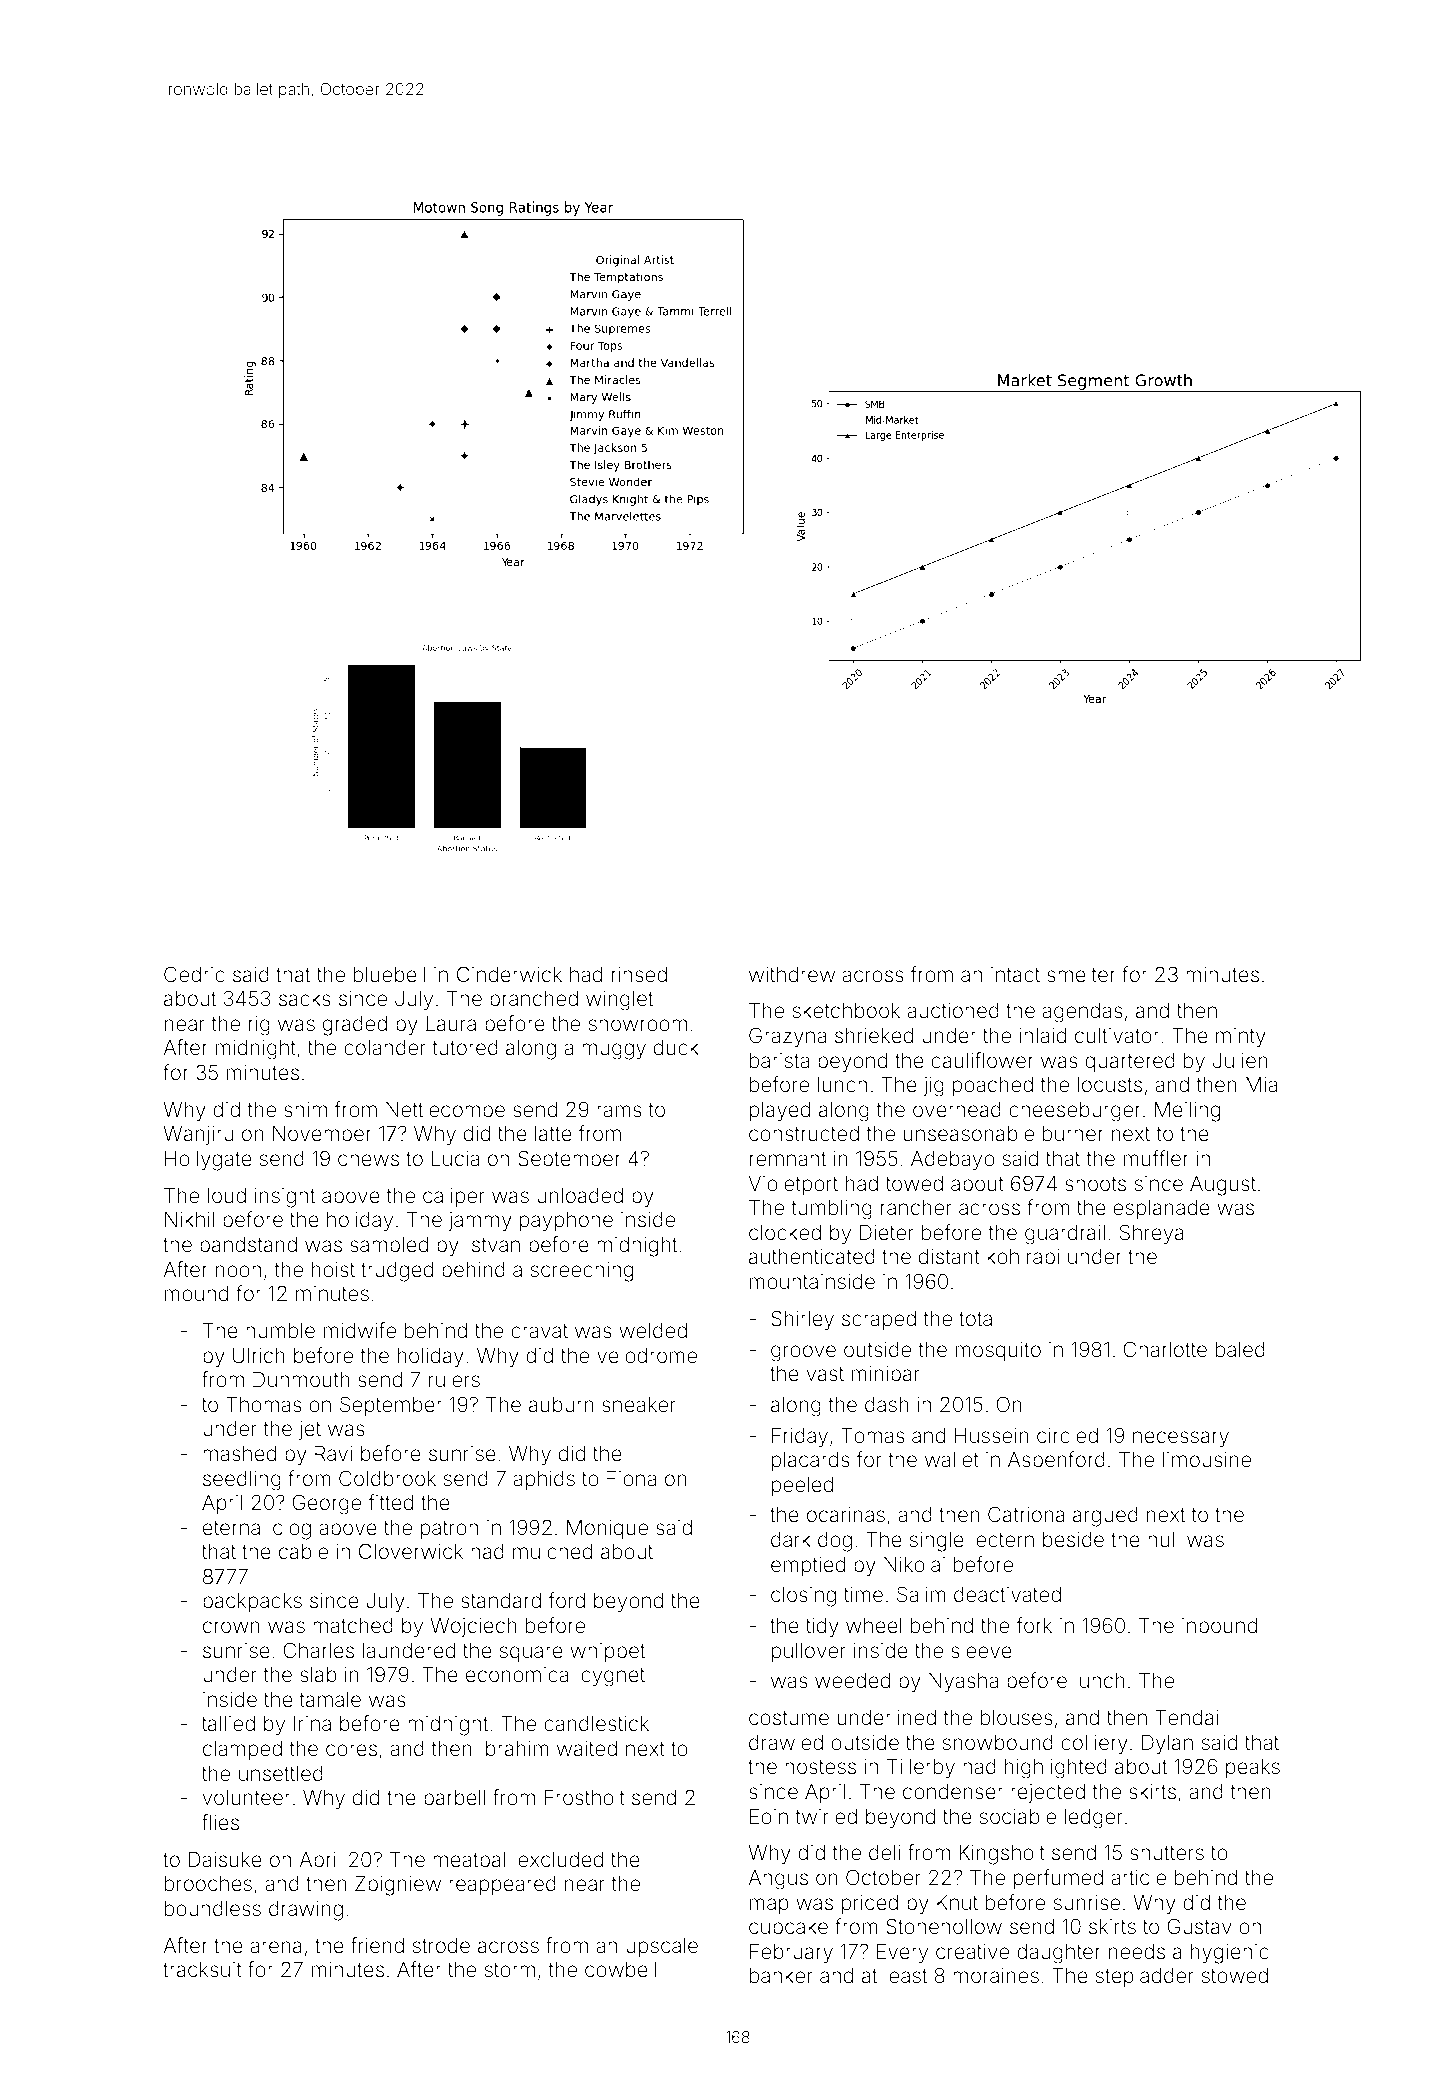 The image size is (1450, 2100). Describe the element at coordinates (639, 975) in the screenshot. I see `rinsed` at that location.
